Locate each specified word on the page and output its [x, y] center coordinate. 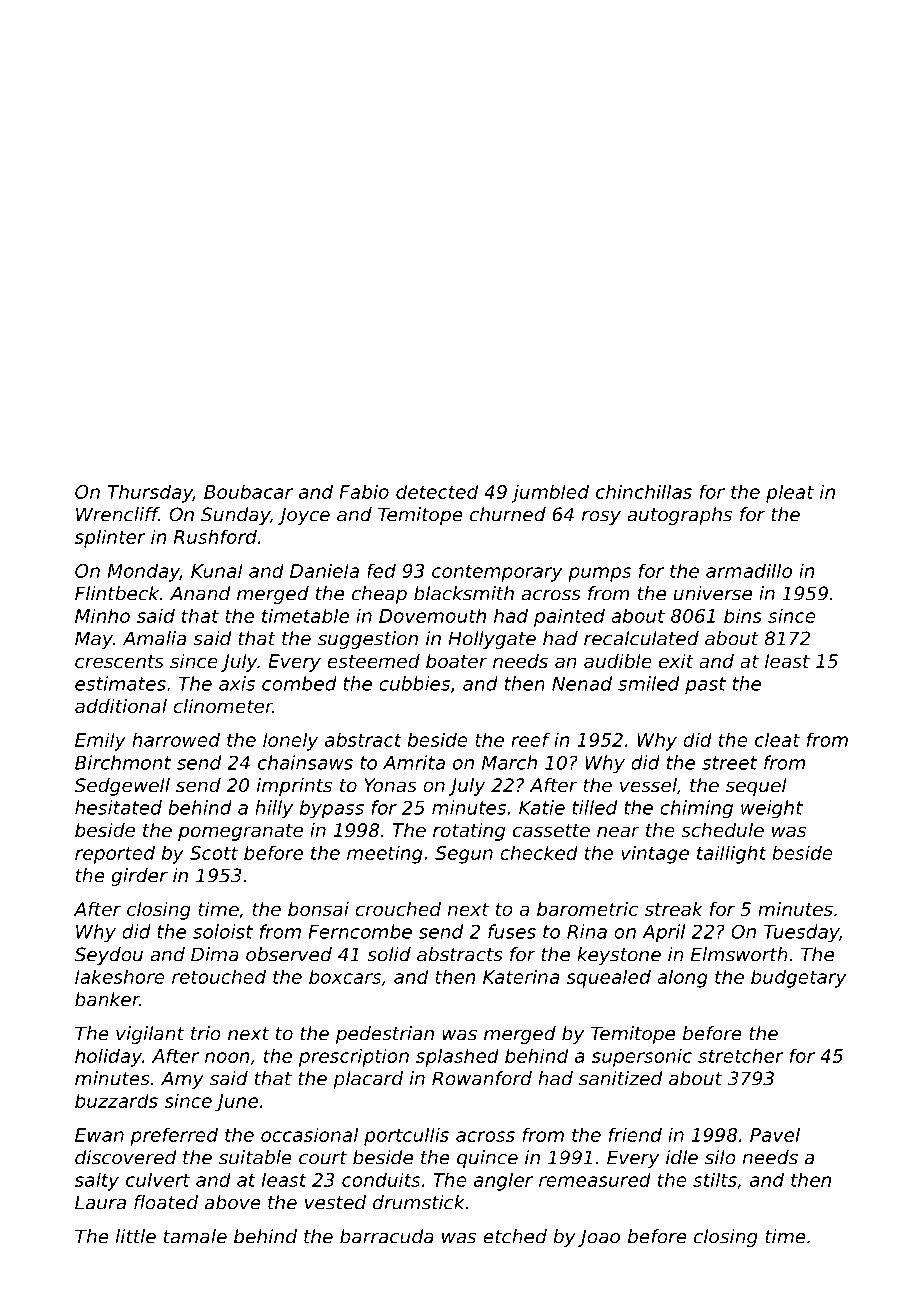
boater [456, 661]
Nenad [582, 683]
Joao [599, 1238]
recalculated [641, 638]
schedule [722, 830]
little [136, 1236]
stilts [715, 1179]
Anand [200, 593]
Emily [100, 741]
